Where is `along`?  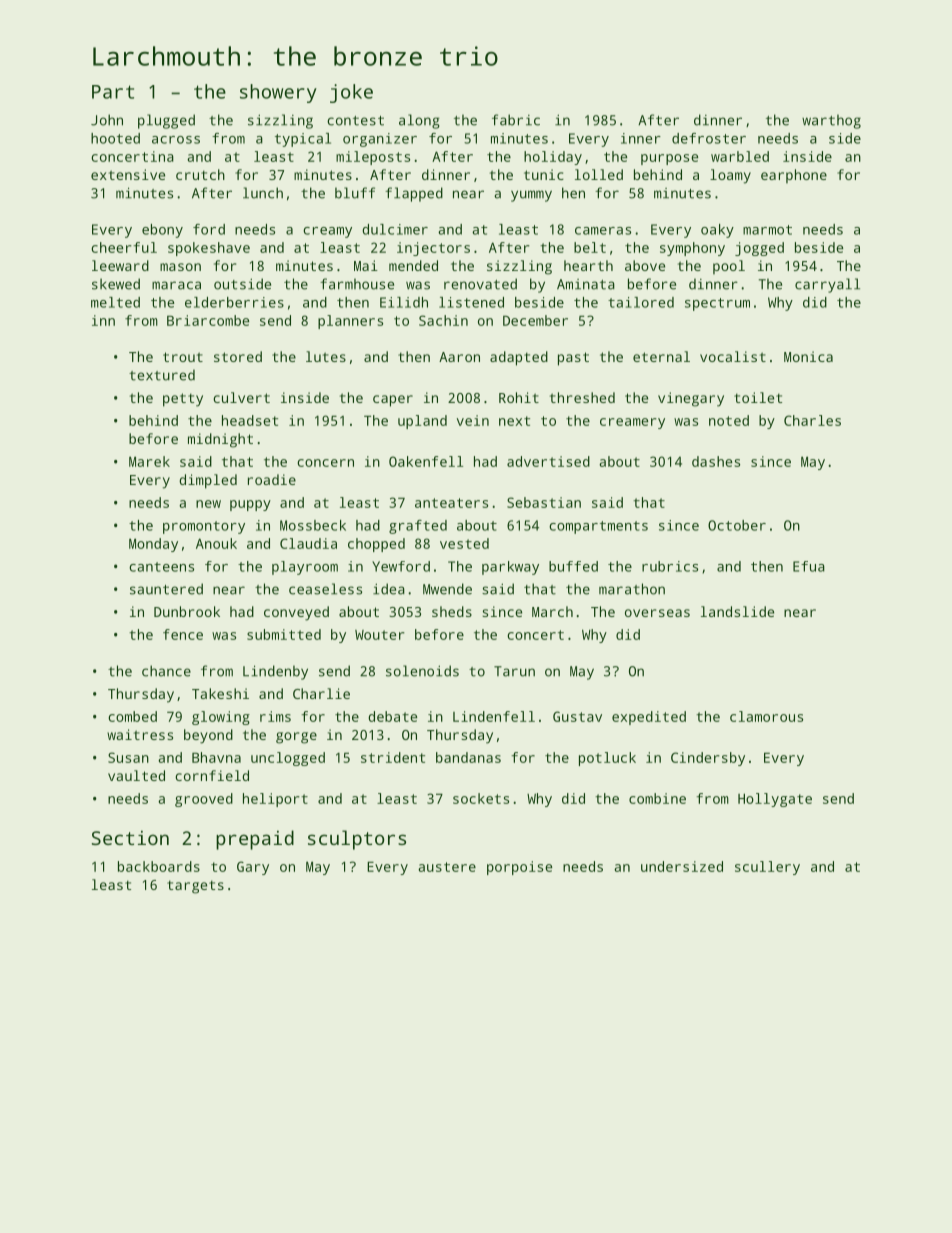 along is located at coordinates (419, 121).
